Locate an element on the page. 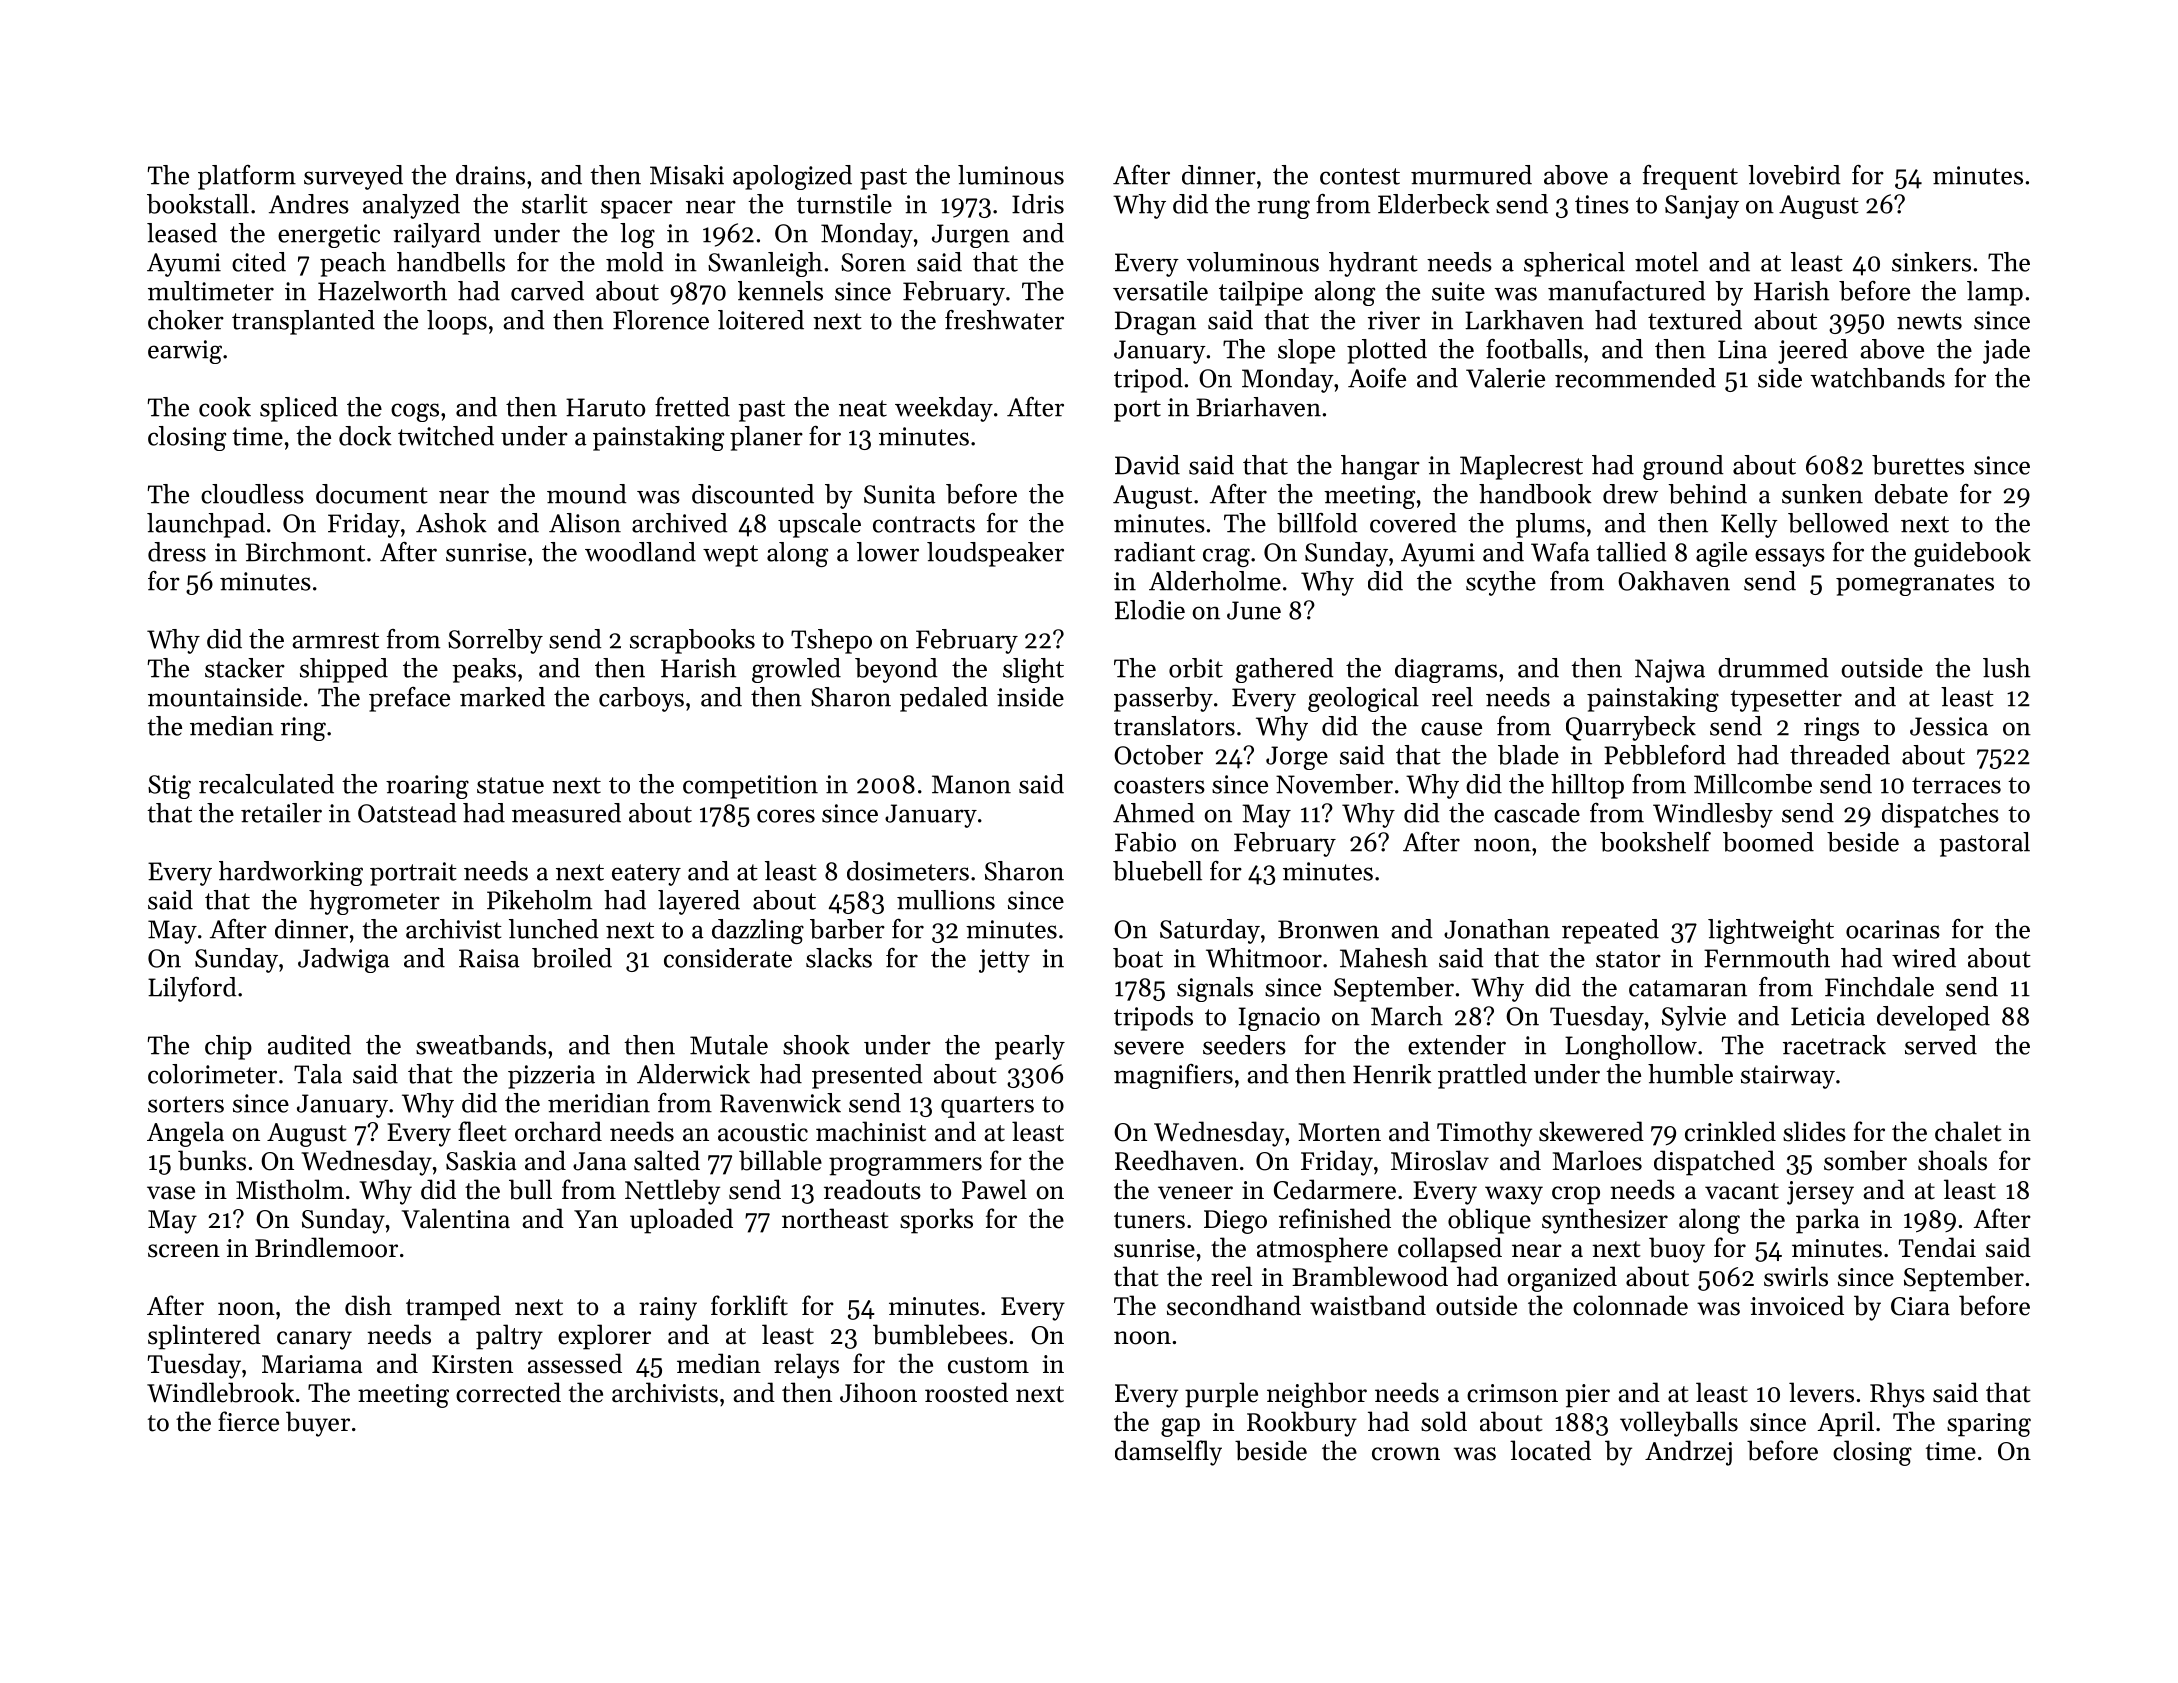 This document has width=2178, height=1683. quarters is located at coordinates (987, 1107).
